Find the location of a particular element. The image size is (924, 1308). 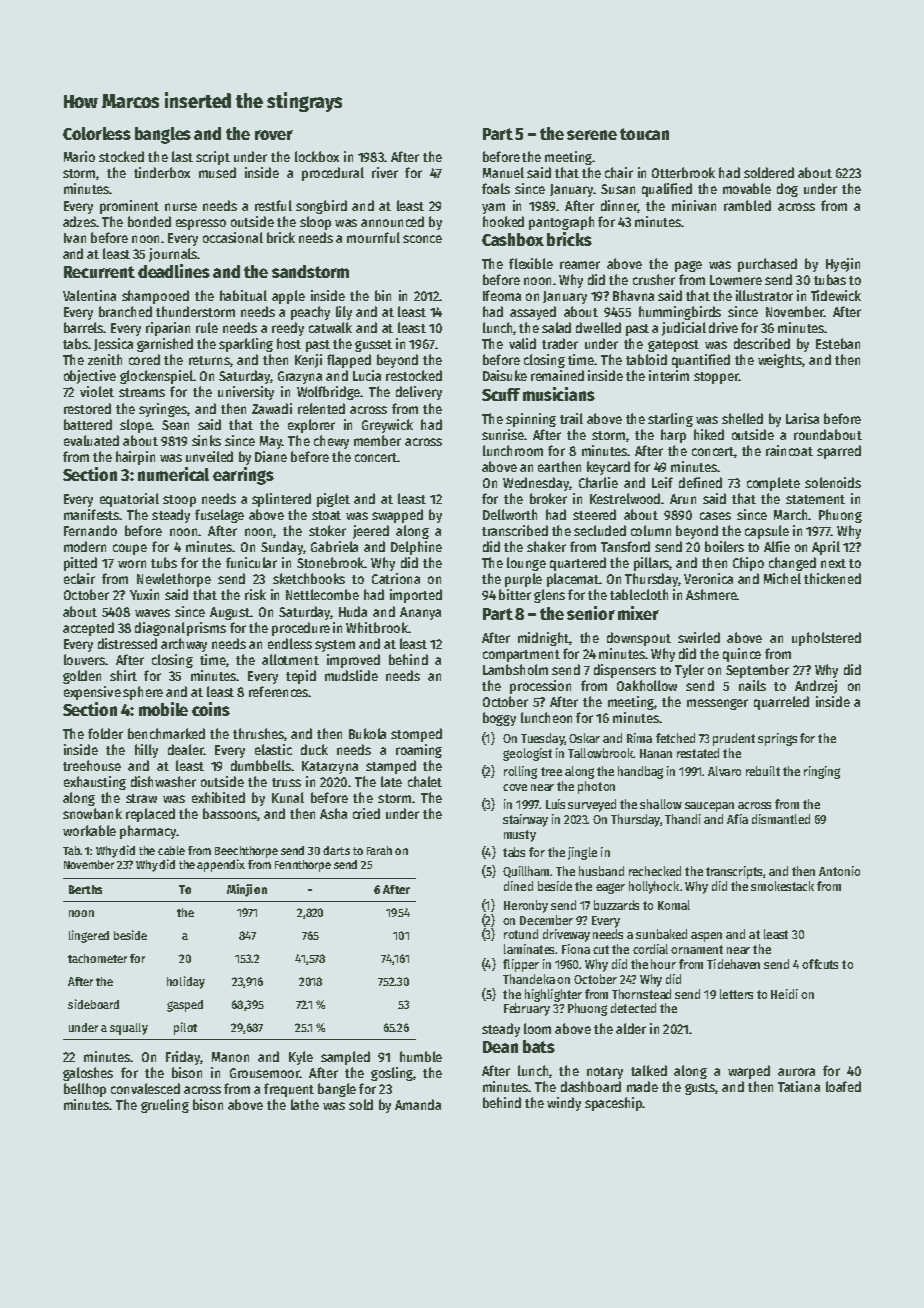

weights is located at coordinates (780, 361).
